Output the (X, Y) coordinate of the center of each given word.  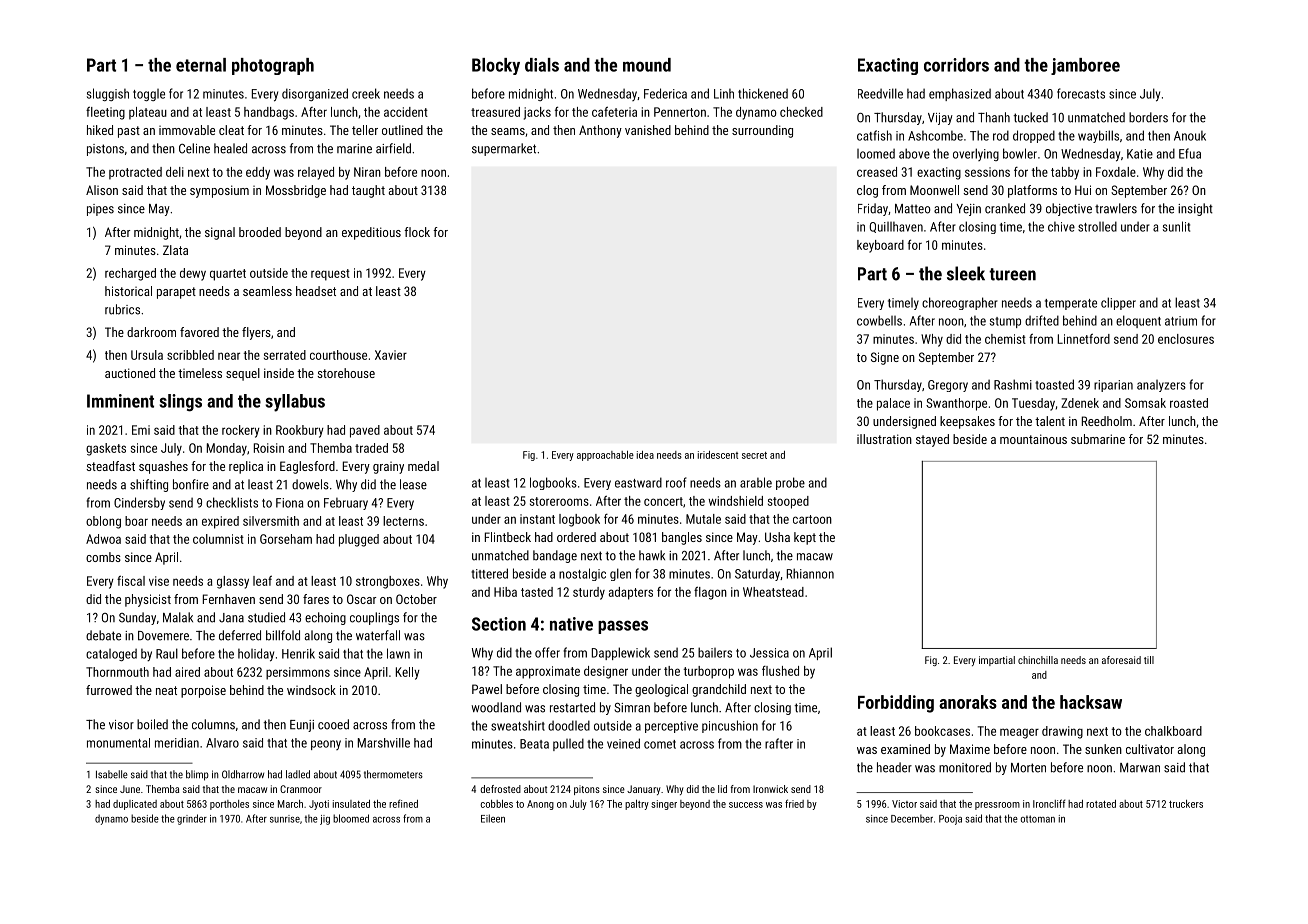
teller (365, 130)
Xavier (391, 355)
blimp (197, 775)
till (1149, 660)
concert (663, 501)
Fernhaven (229, 599)
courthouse (338, 355)
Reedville (880, 93)
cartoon (812, 519)
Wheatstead (773, 592)
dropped (1034, 136)
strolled (1097, 226)
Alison (102, 190)
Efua (1190, 153)
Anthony (600, 131)
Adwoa (103, 539)
